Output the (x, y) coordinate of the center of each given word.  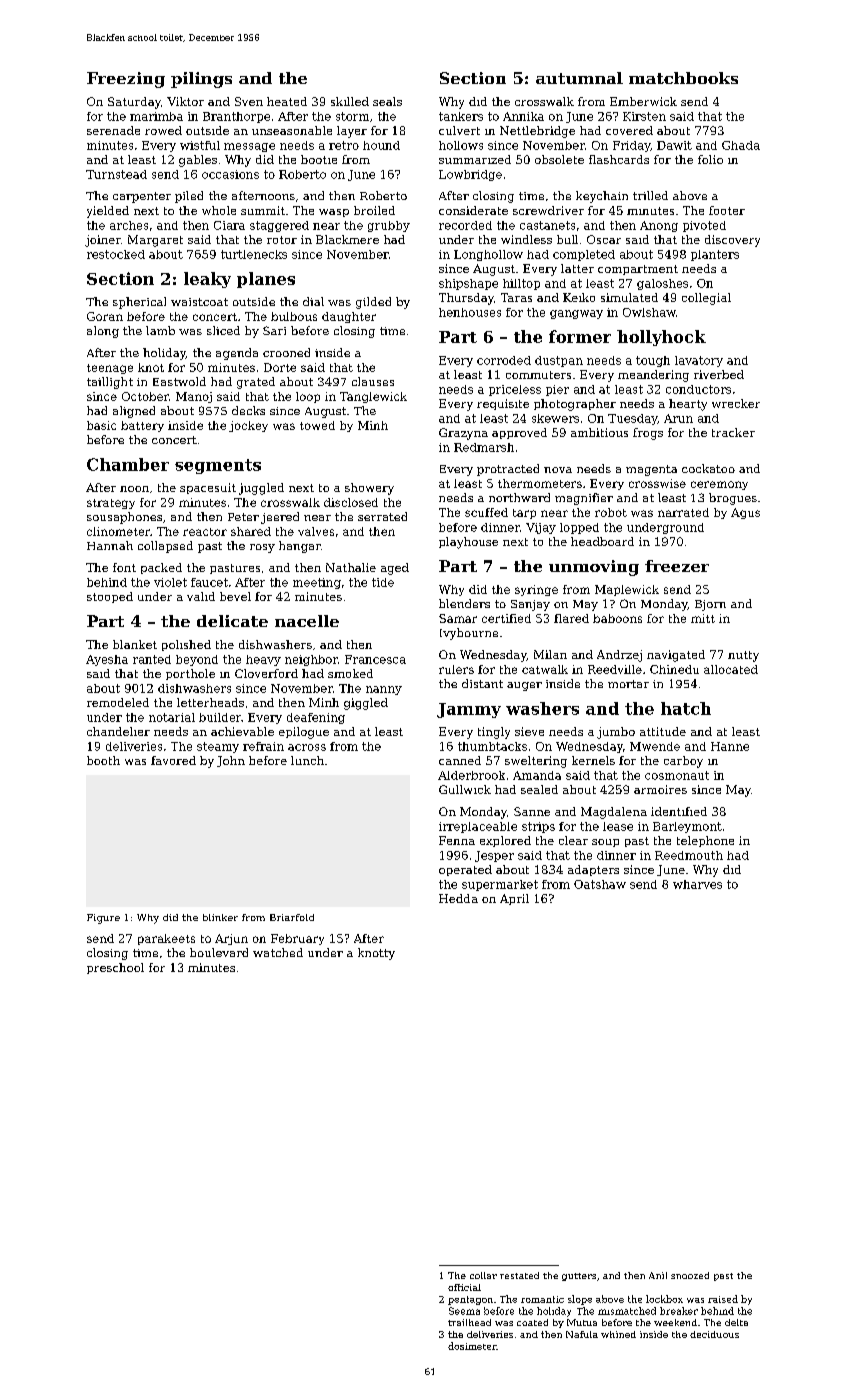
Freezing (126, 80)
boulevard (219, 952)
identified (679, 811)
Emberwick (643, 101)
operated (465, 870)
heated (287, 101)
